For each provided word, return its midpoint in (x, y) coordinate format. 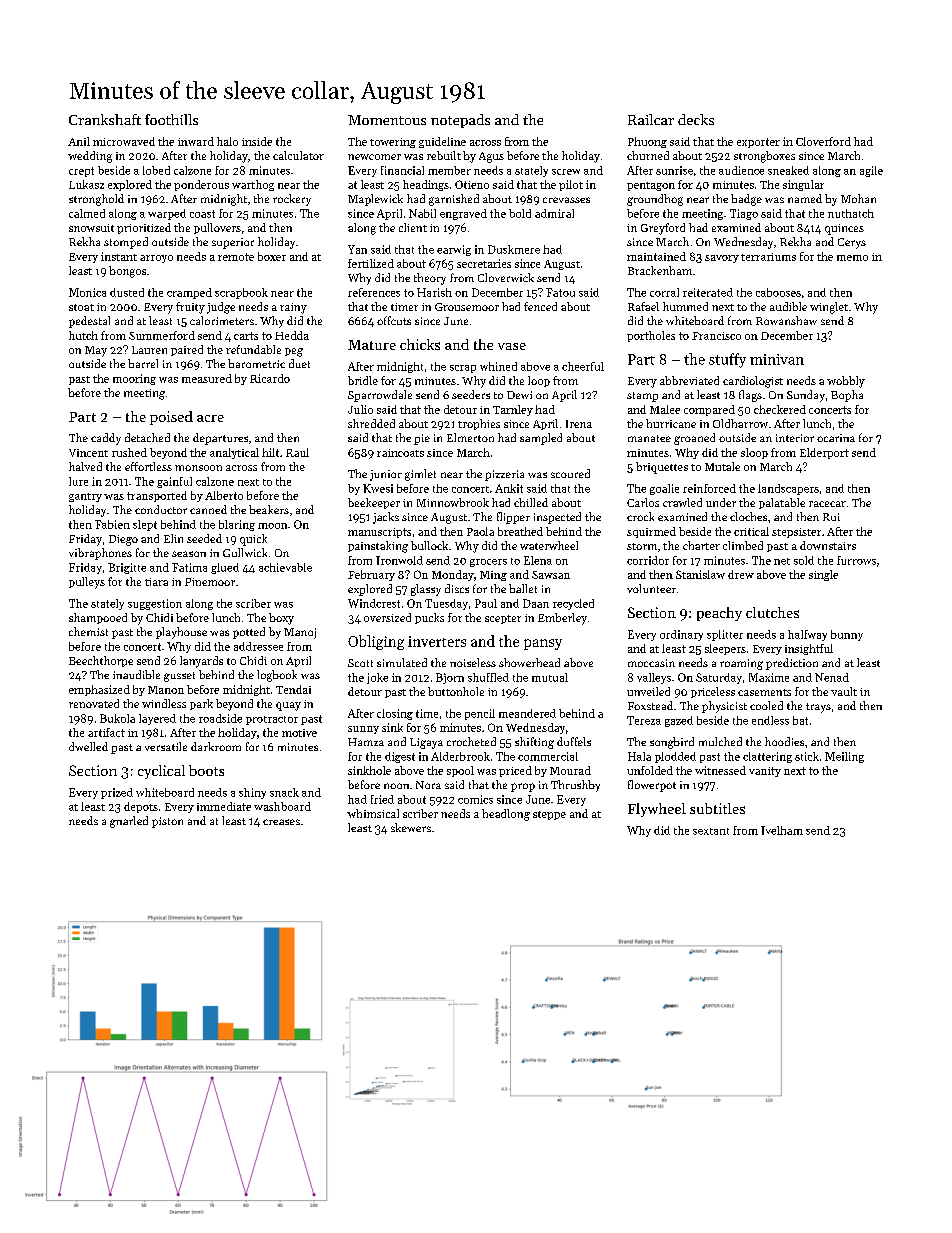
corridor (648, 560)
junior (386, 475)
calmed (87, 213)
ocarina (836, 438)
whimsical (373, 813)
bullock (429, 545)
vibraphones (100, 554)
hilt (270, 452)
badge (746, 200)
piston (167, 822)
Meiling (844, 757)
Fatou (560, 292)
